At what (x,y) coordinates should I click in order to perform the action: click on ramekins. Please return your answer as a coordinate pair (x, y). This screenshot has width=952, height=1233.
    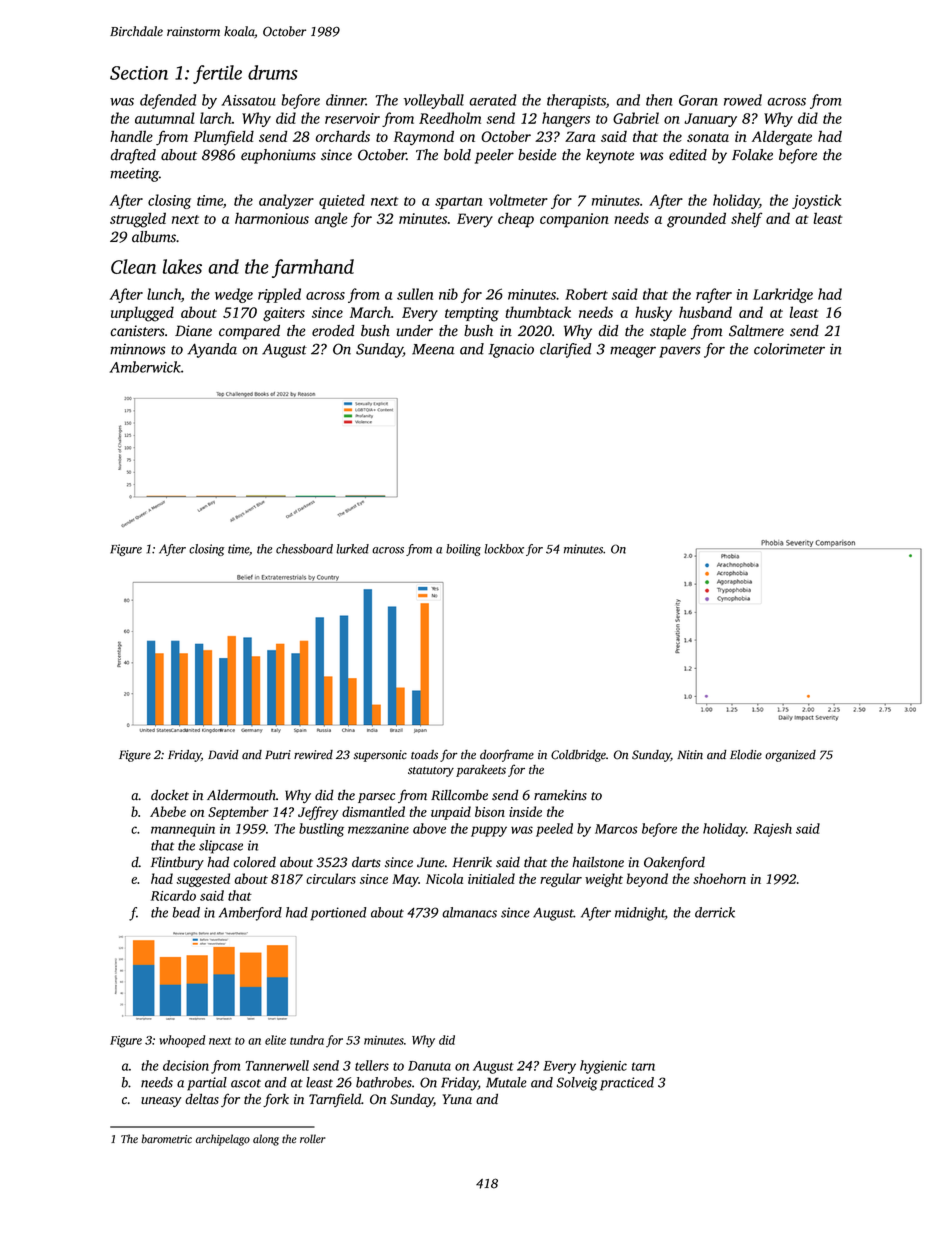
    Looking at the image, I should click on (560, 795).
